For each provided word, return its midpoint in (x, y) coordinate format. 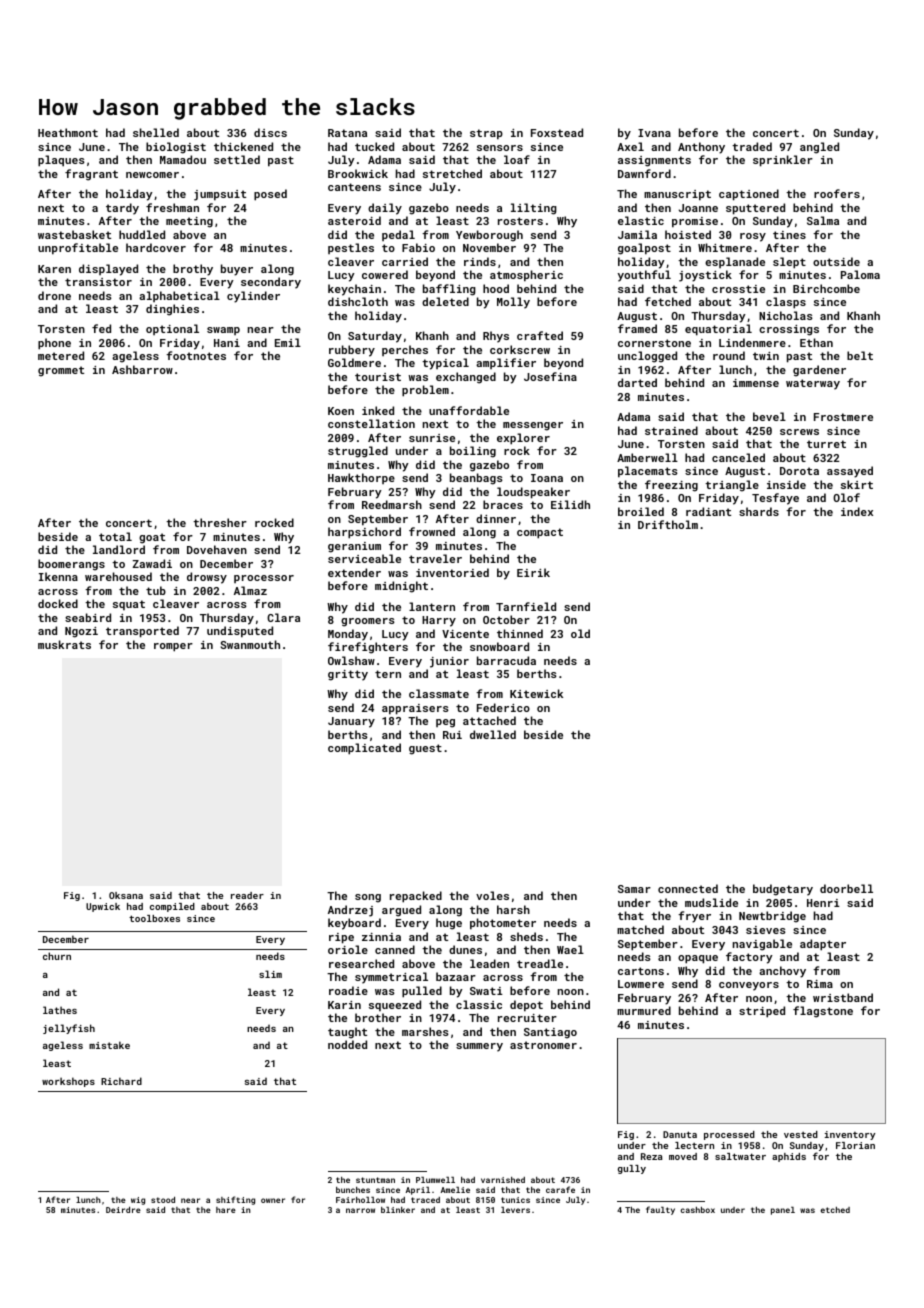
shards (759, 511)
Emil (288, 342)
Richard (121, 1081)
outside (836, 261)
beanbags (476, 479)
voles (492, 895)
